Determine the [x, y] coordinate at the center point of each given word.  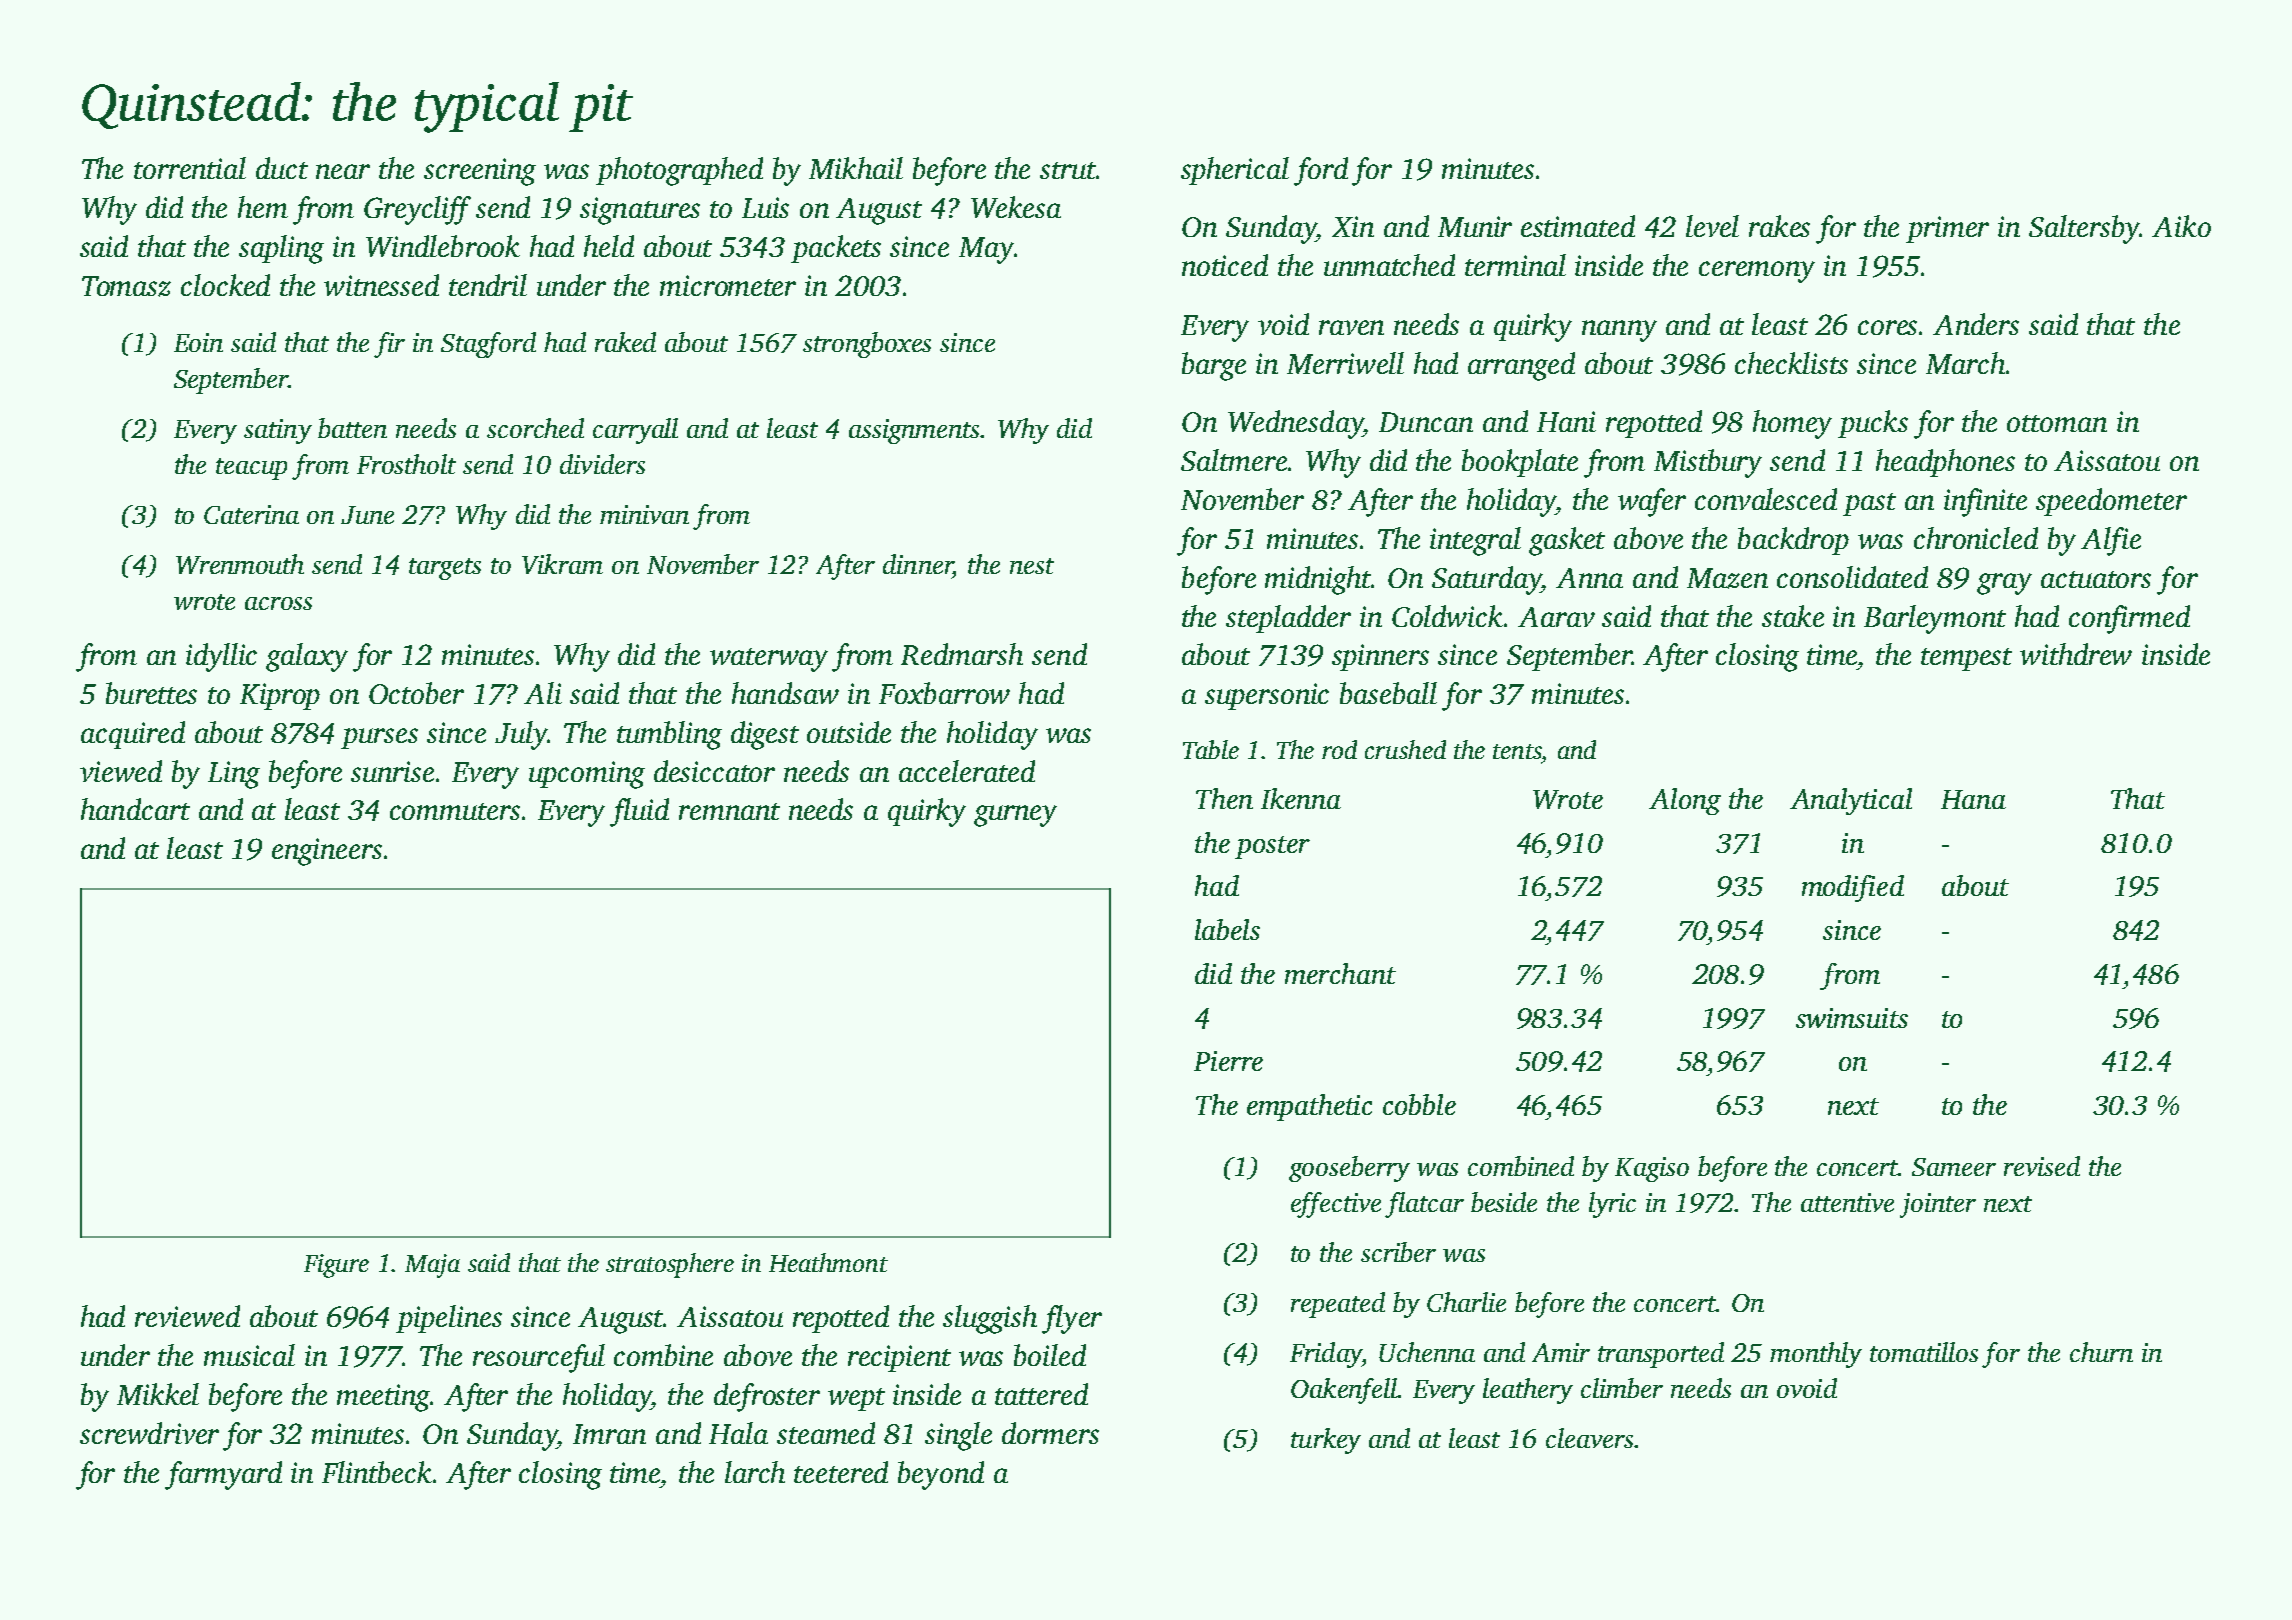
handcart [135, 809]
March [1965, 363]
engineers [327, 852]
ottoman [2057, 423]
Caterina [251, 514]
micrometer [728, 285]
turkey [1326, 1441]
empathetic [1309, 1107]
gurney [1015, 816]
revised [2042, 1166]
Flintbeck [377, 1472]
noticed [1225, 265]
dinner [917, 564]
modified [1853, 888]
